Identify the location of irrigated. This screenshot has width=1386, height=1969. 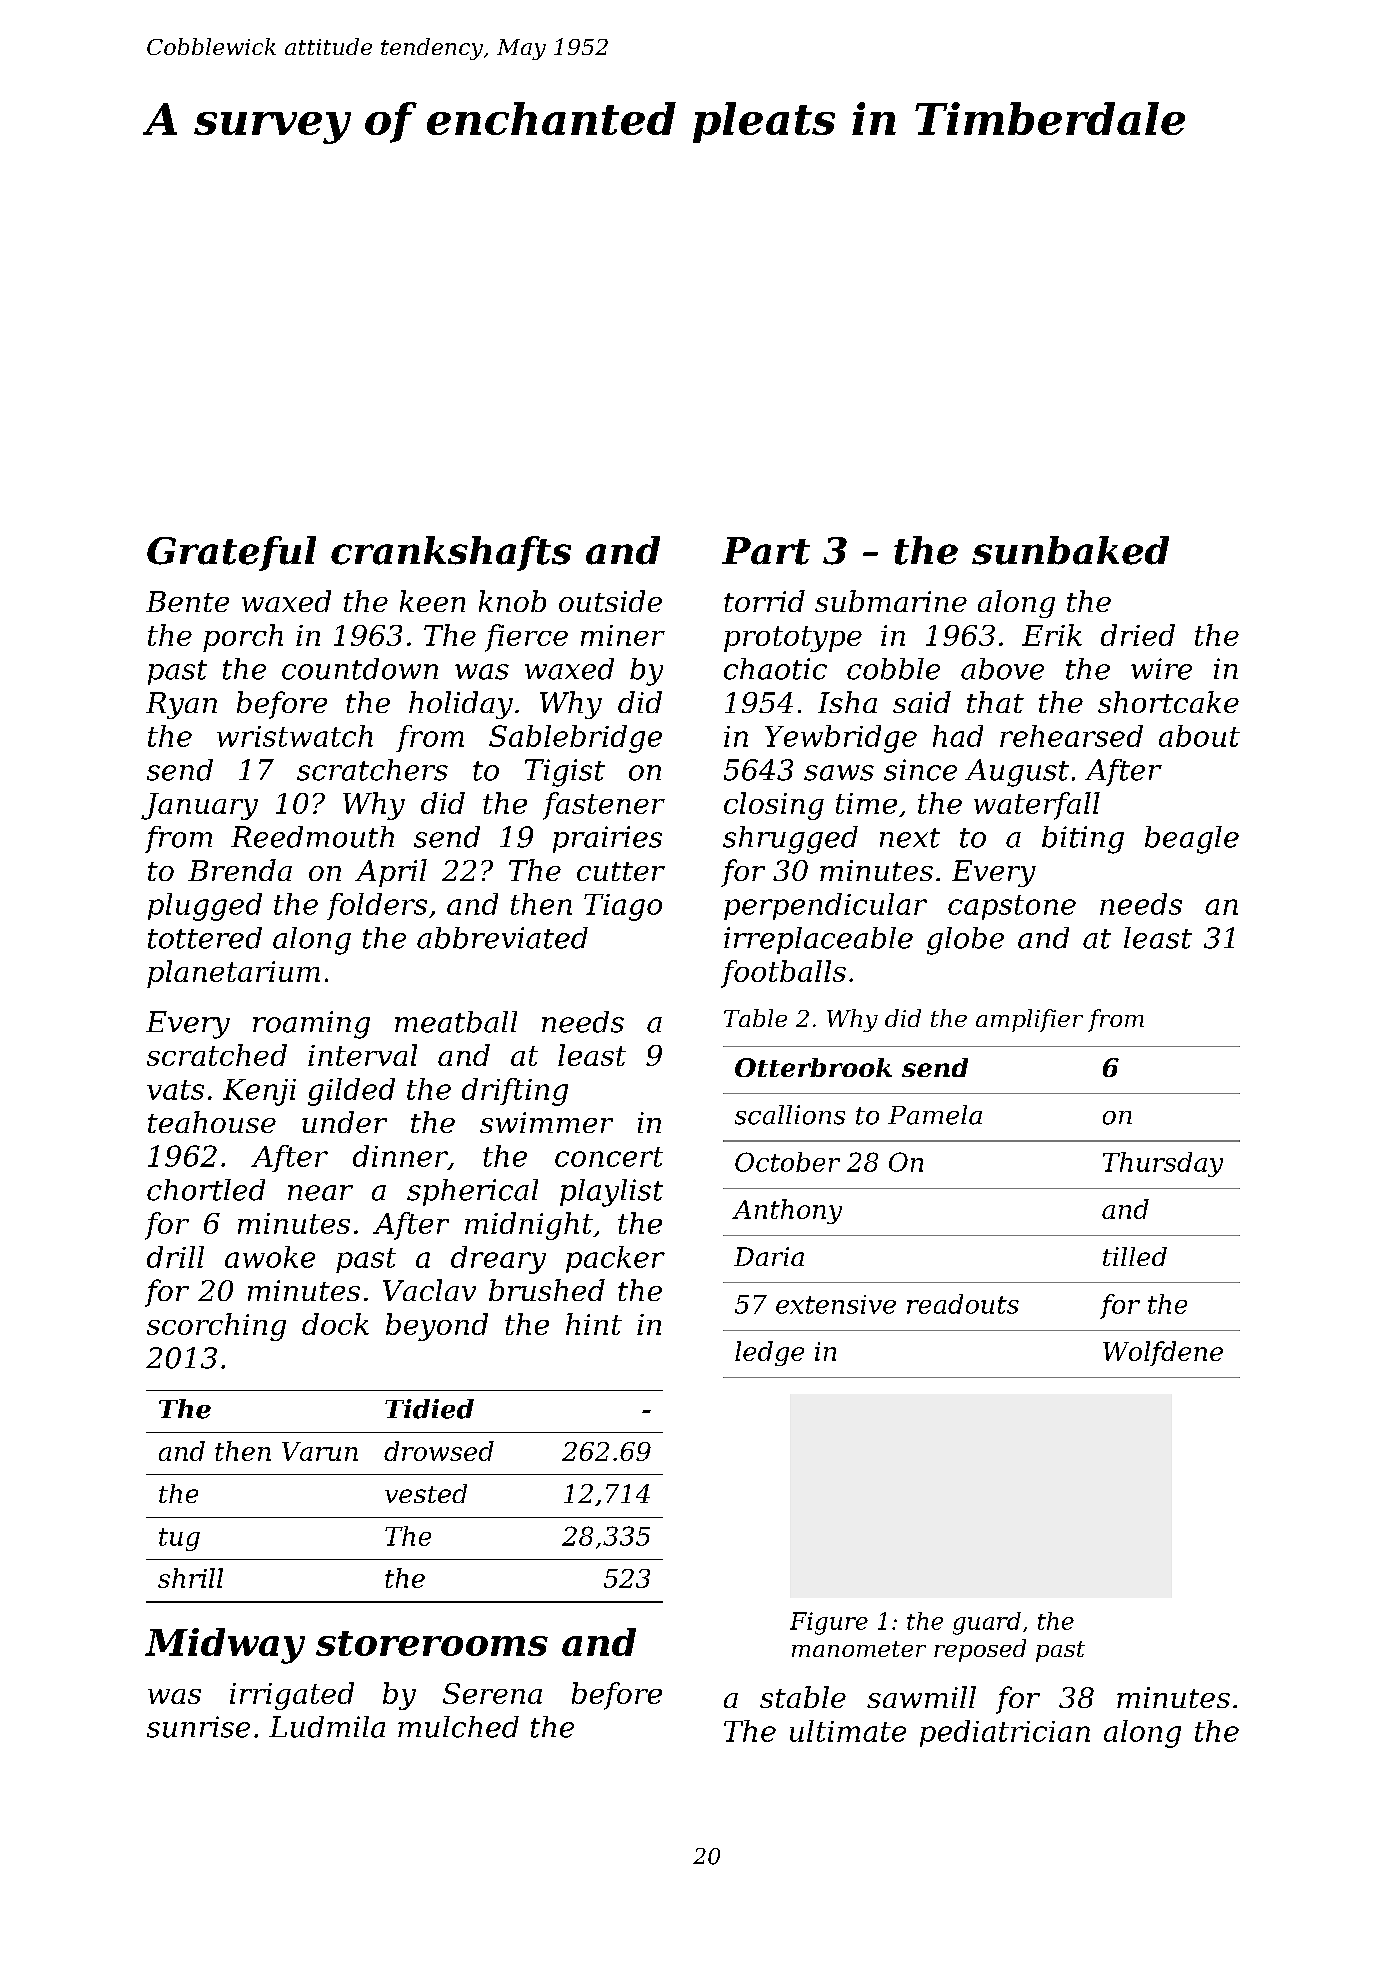
(292, 1696).
